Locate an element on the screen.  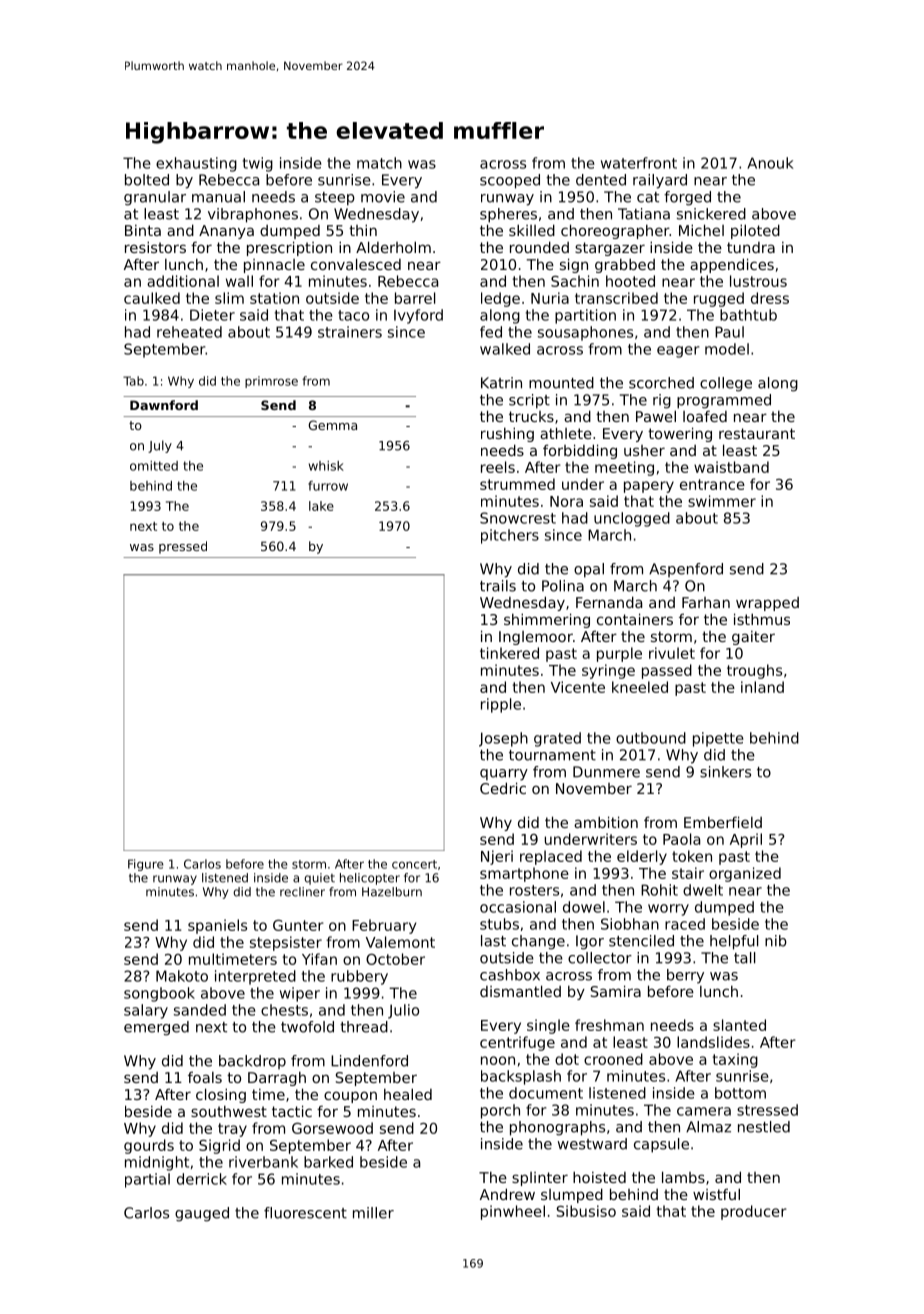
centrifuge is located at coordinates (517, 1043).
